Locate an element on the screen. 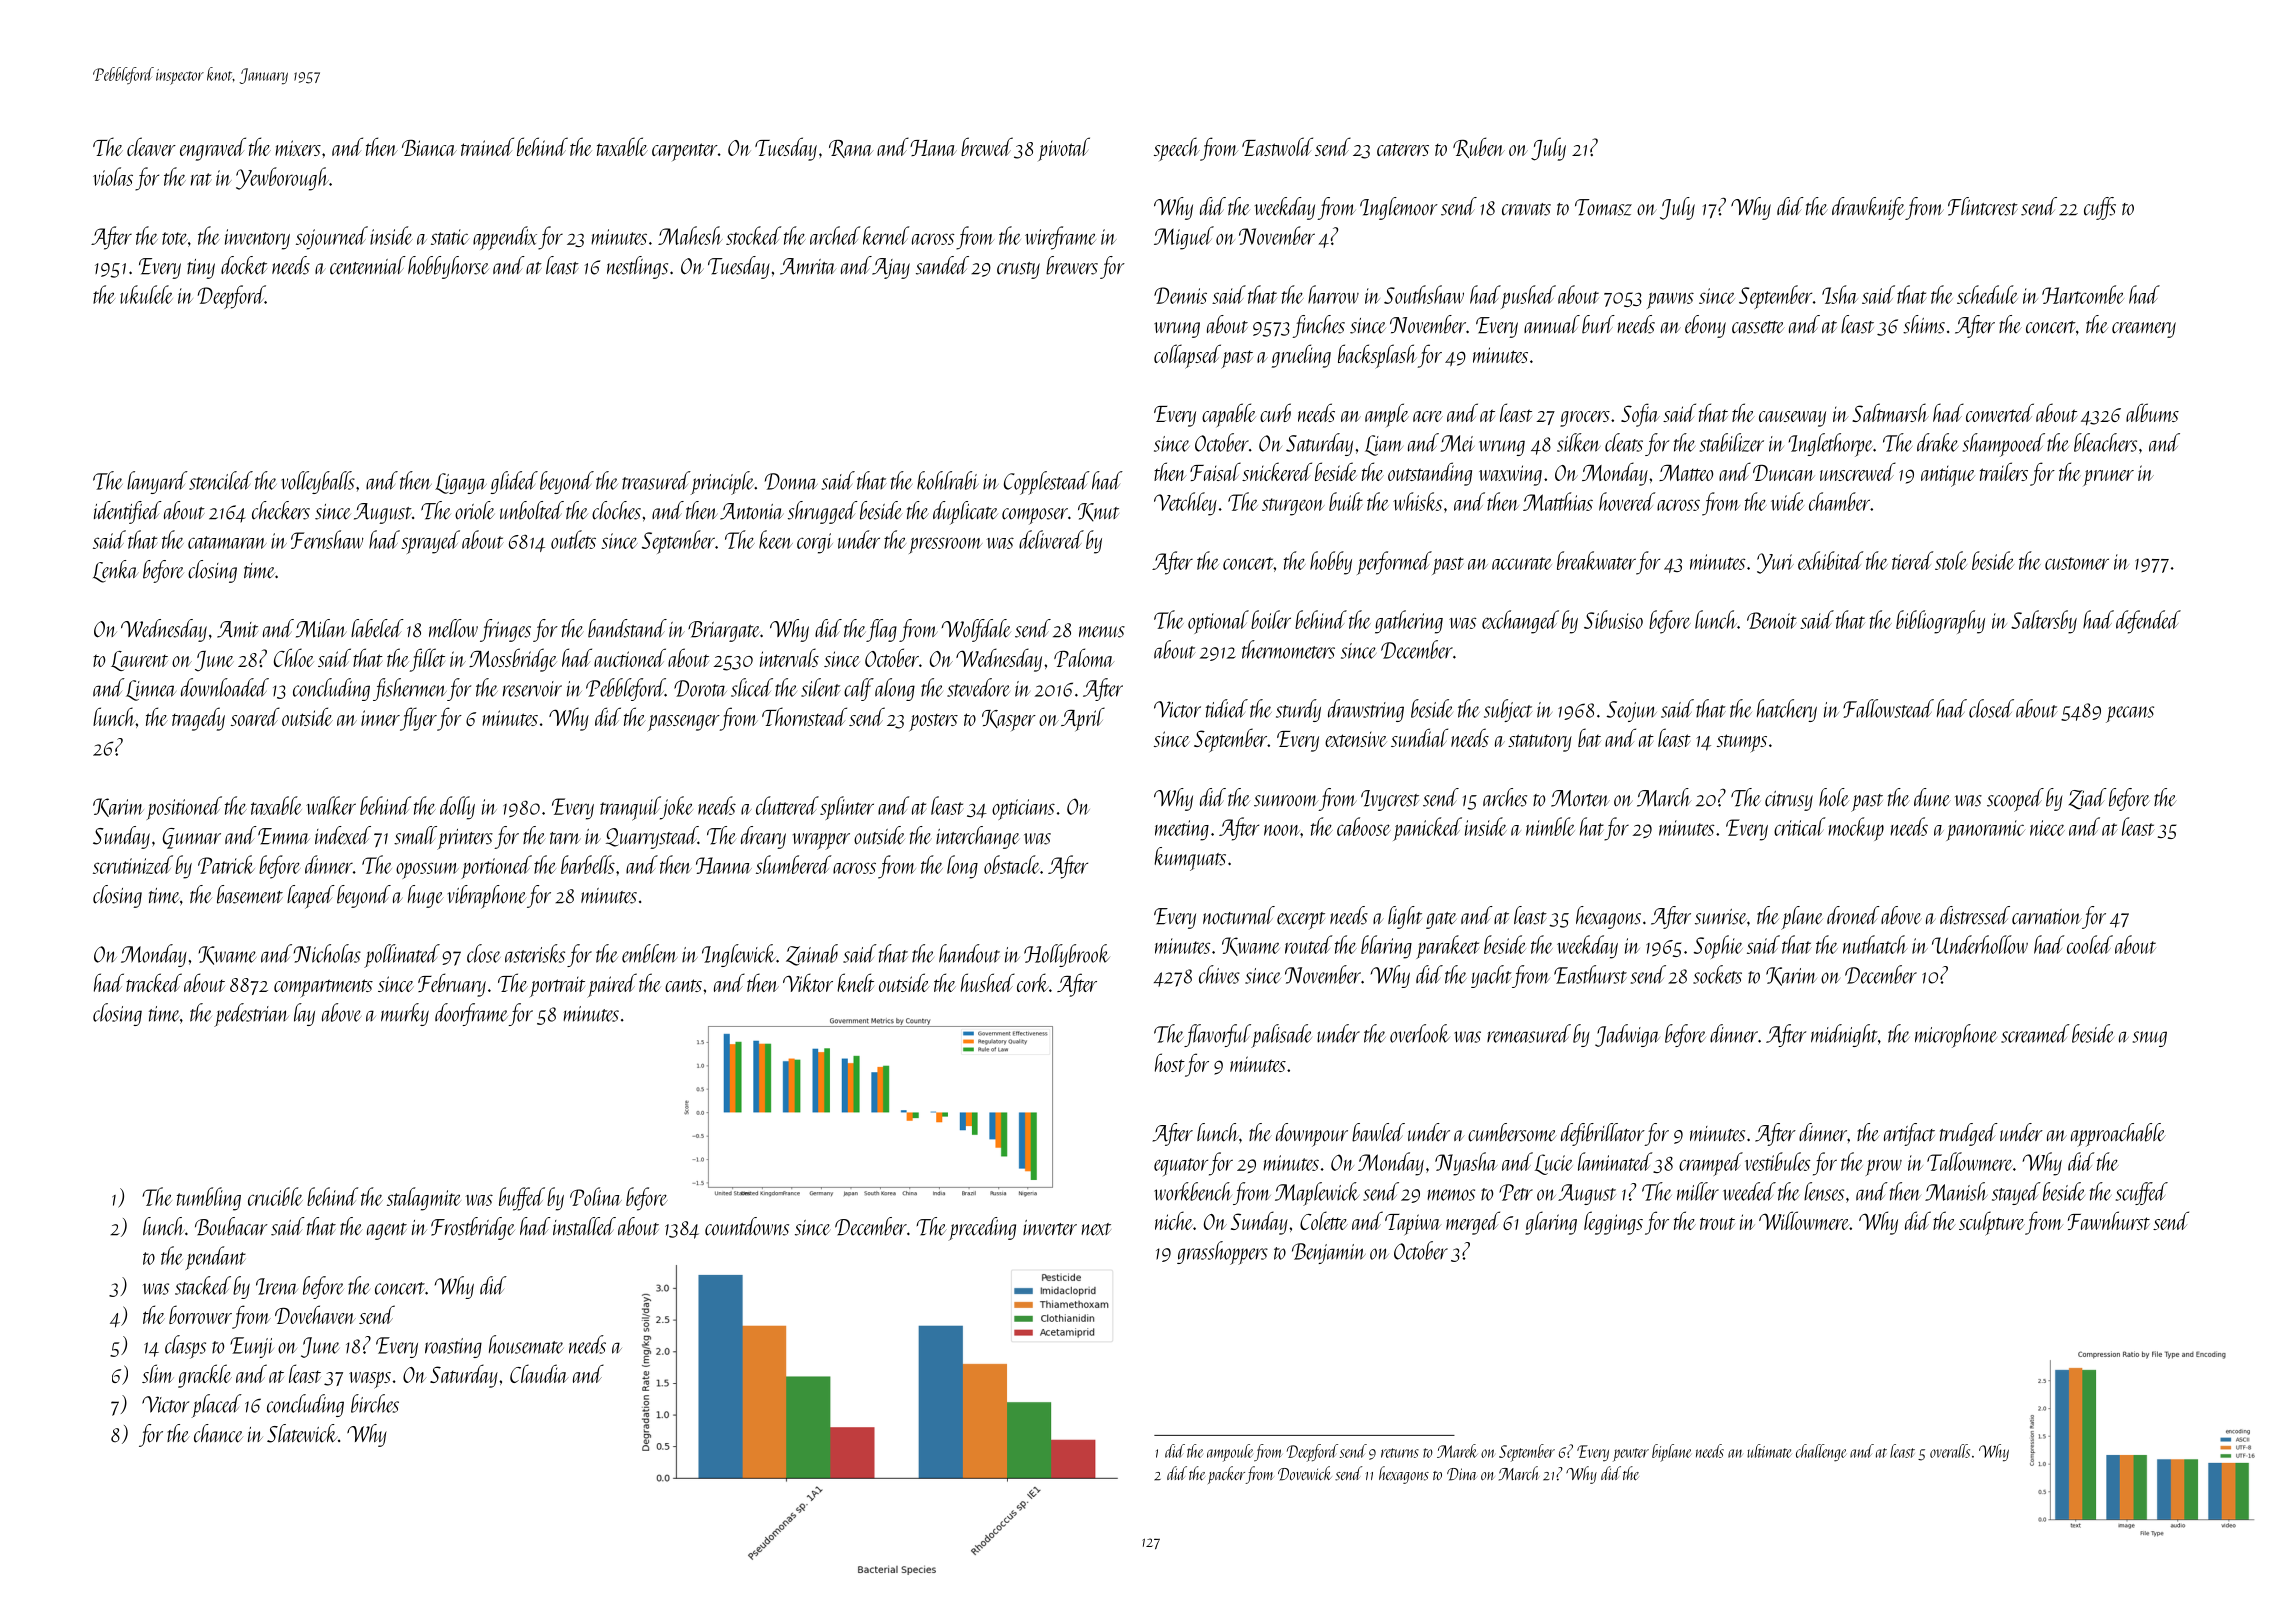 This screenshot has height=1614, width=2282. Ligaya is located at coordinates (461, 483).
